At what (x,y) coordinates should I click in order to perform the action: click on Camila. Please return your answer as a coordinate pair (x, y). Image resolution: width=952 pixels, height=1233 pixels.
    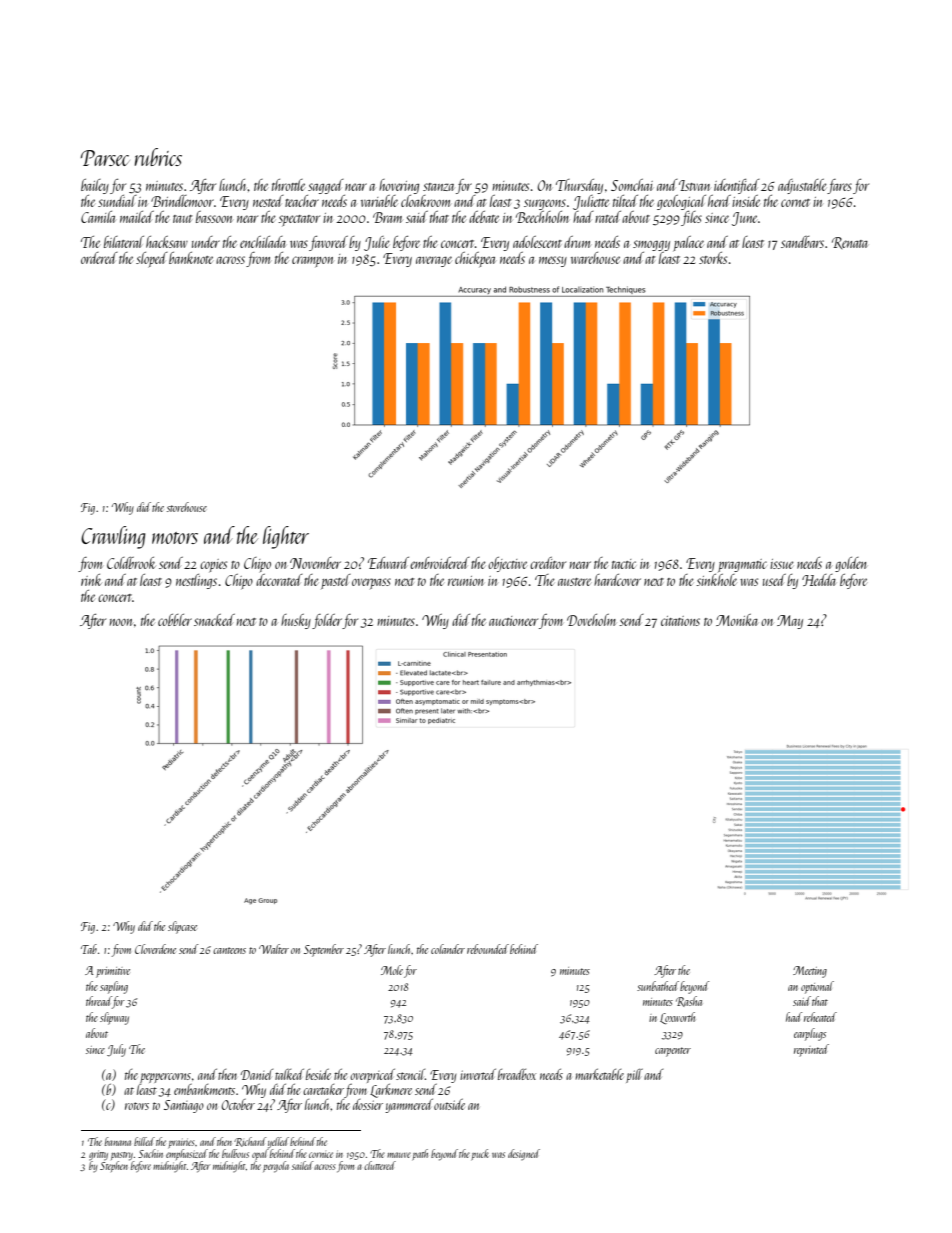
    Looking at the image, I should click on (98, 217).
